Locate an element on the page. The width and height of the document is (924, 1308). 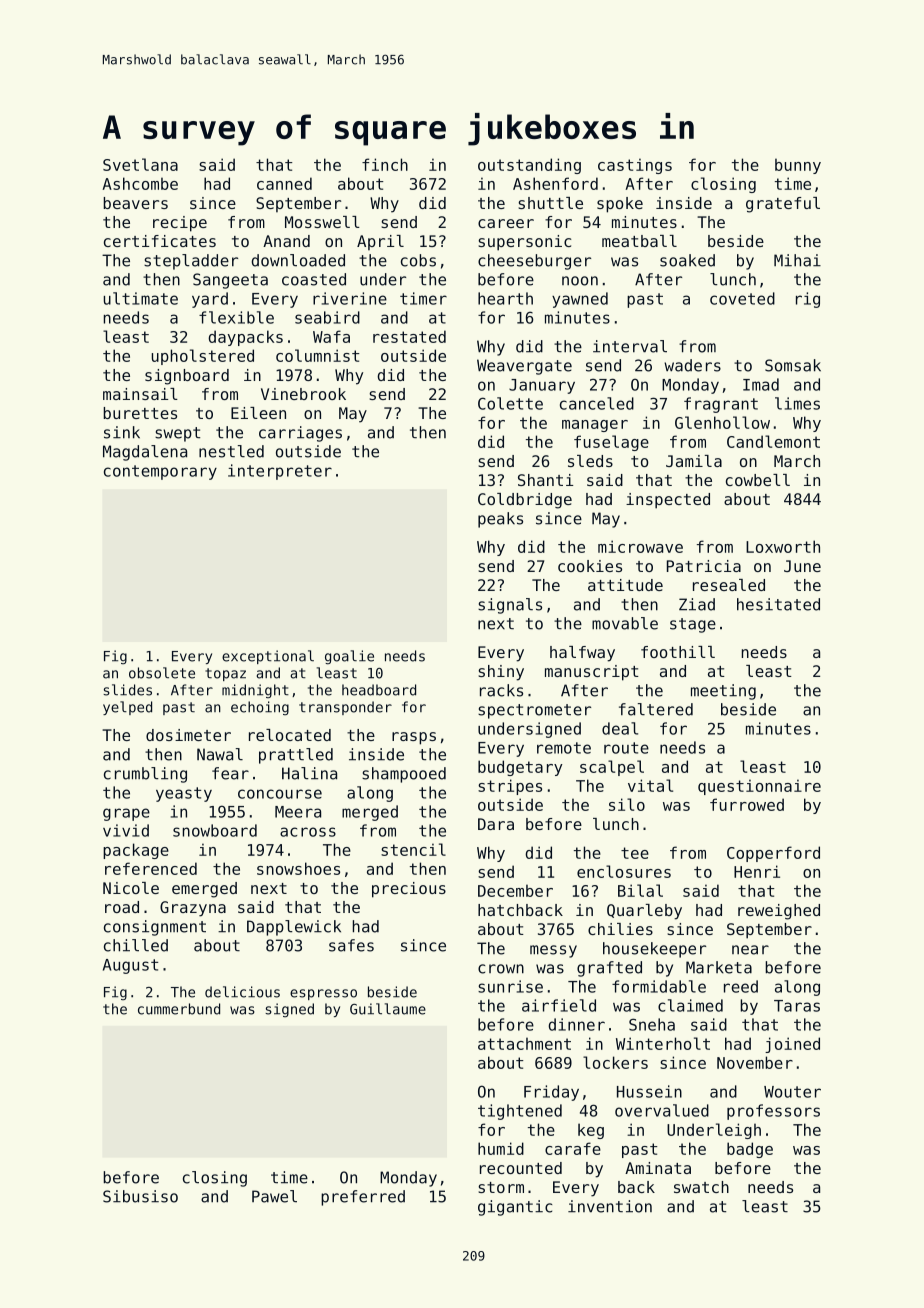
cowbell is located at coordinates (758, 480).
